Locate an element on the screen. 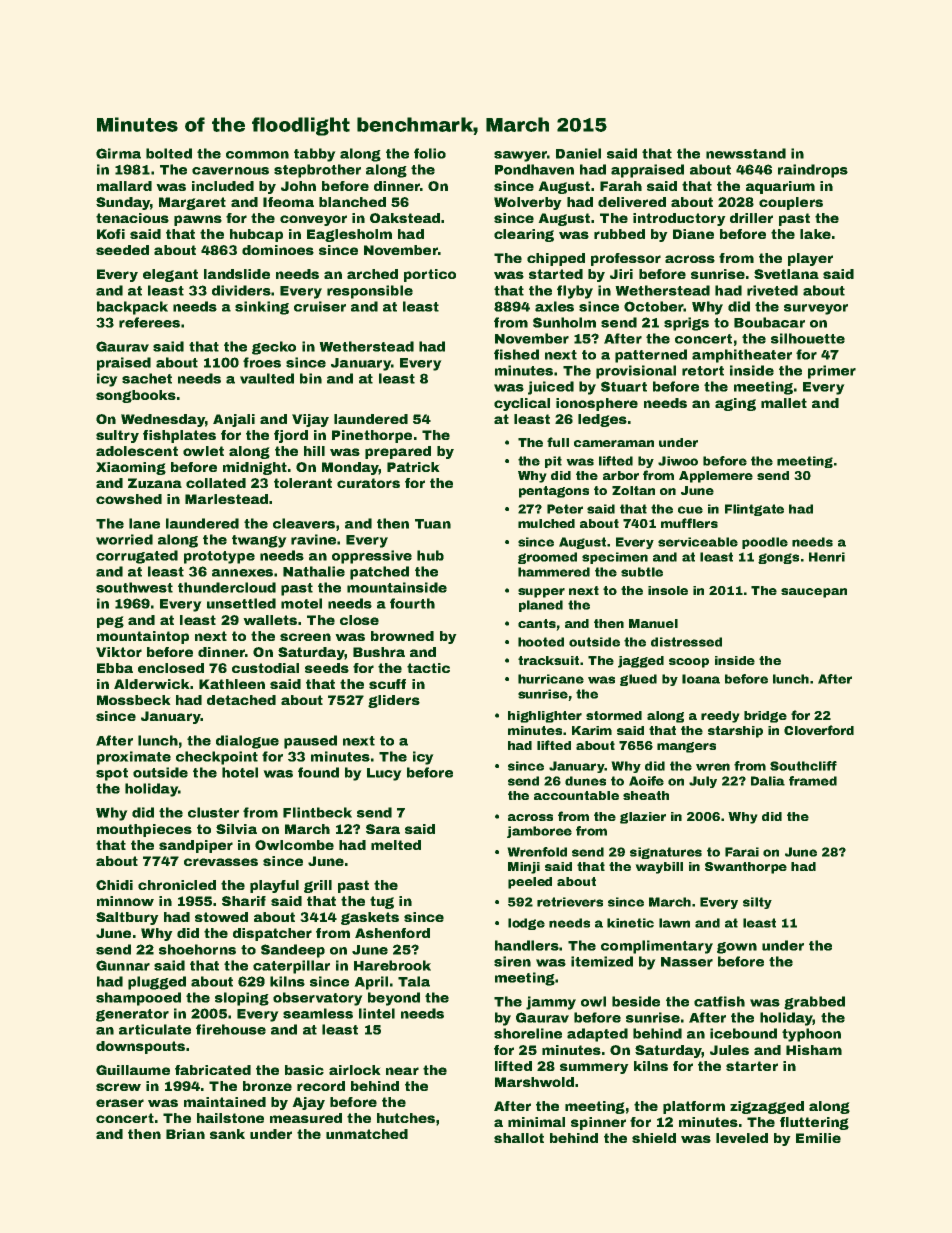 Image resolution: width=952 pixels, height=1233 pixels. eraser is located at coordinates (120, 1103).
